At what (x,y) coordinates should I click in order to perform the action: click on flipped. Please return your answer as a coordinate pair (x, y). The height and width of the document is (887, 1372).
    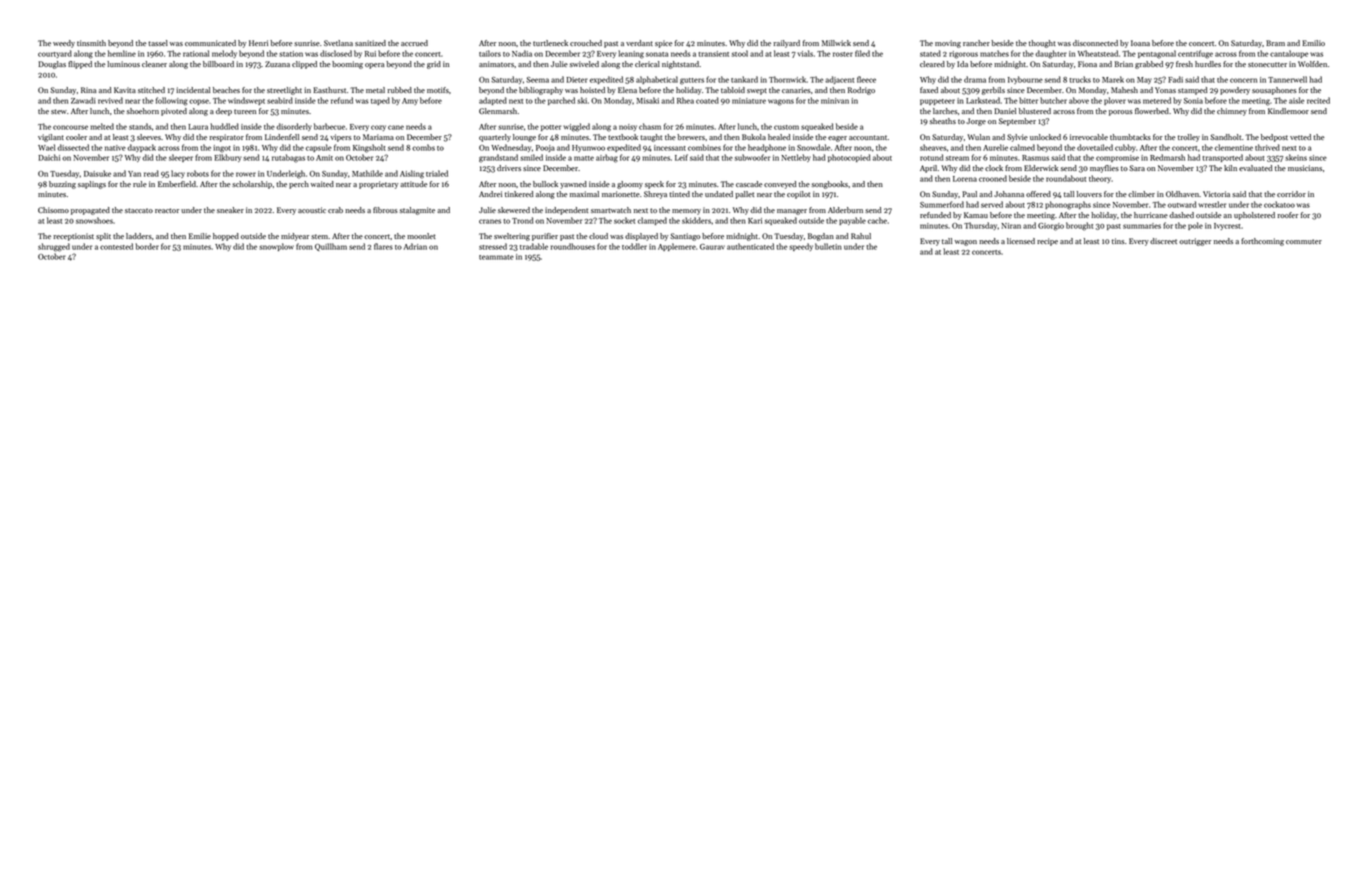
    Looking at the image, I should click on (80, 65).
